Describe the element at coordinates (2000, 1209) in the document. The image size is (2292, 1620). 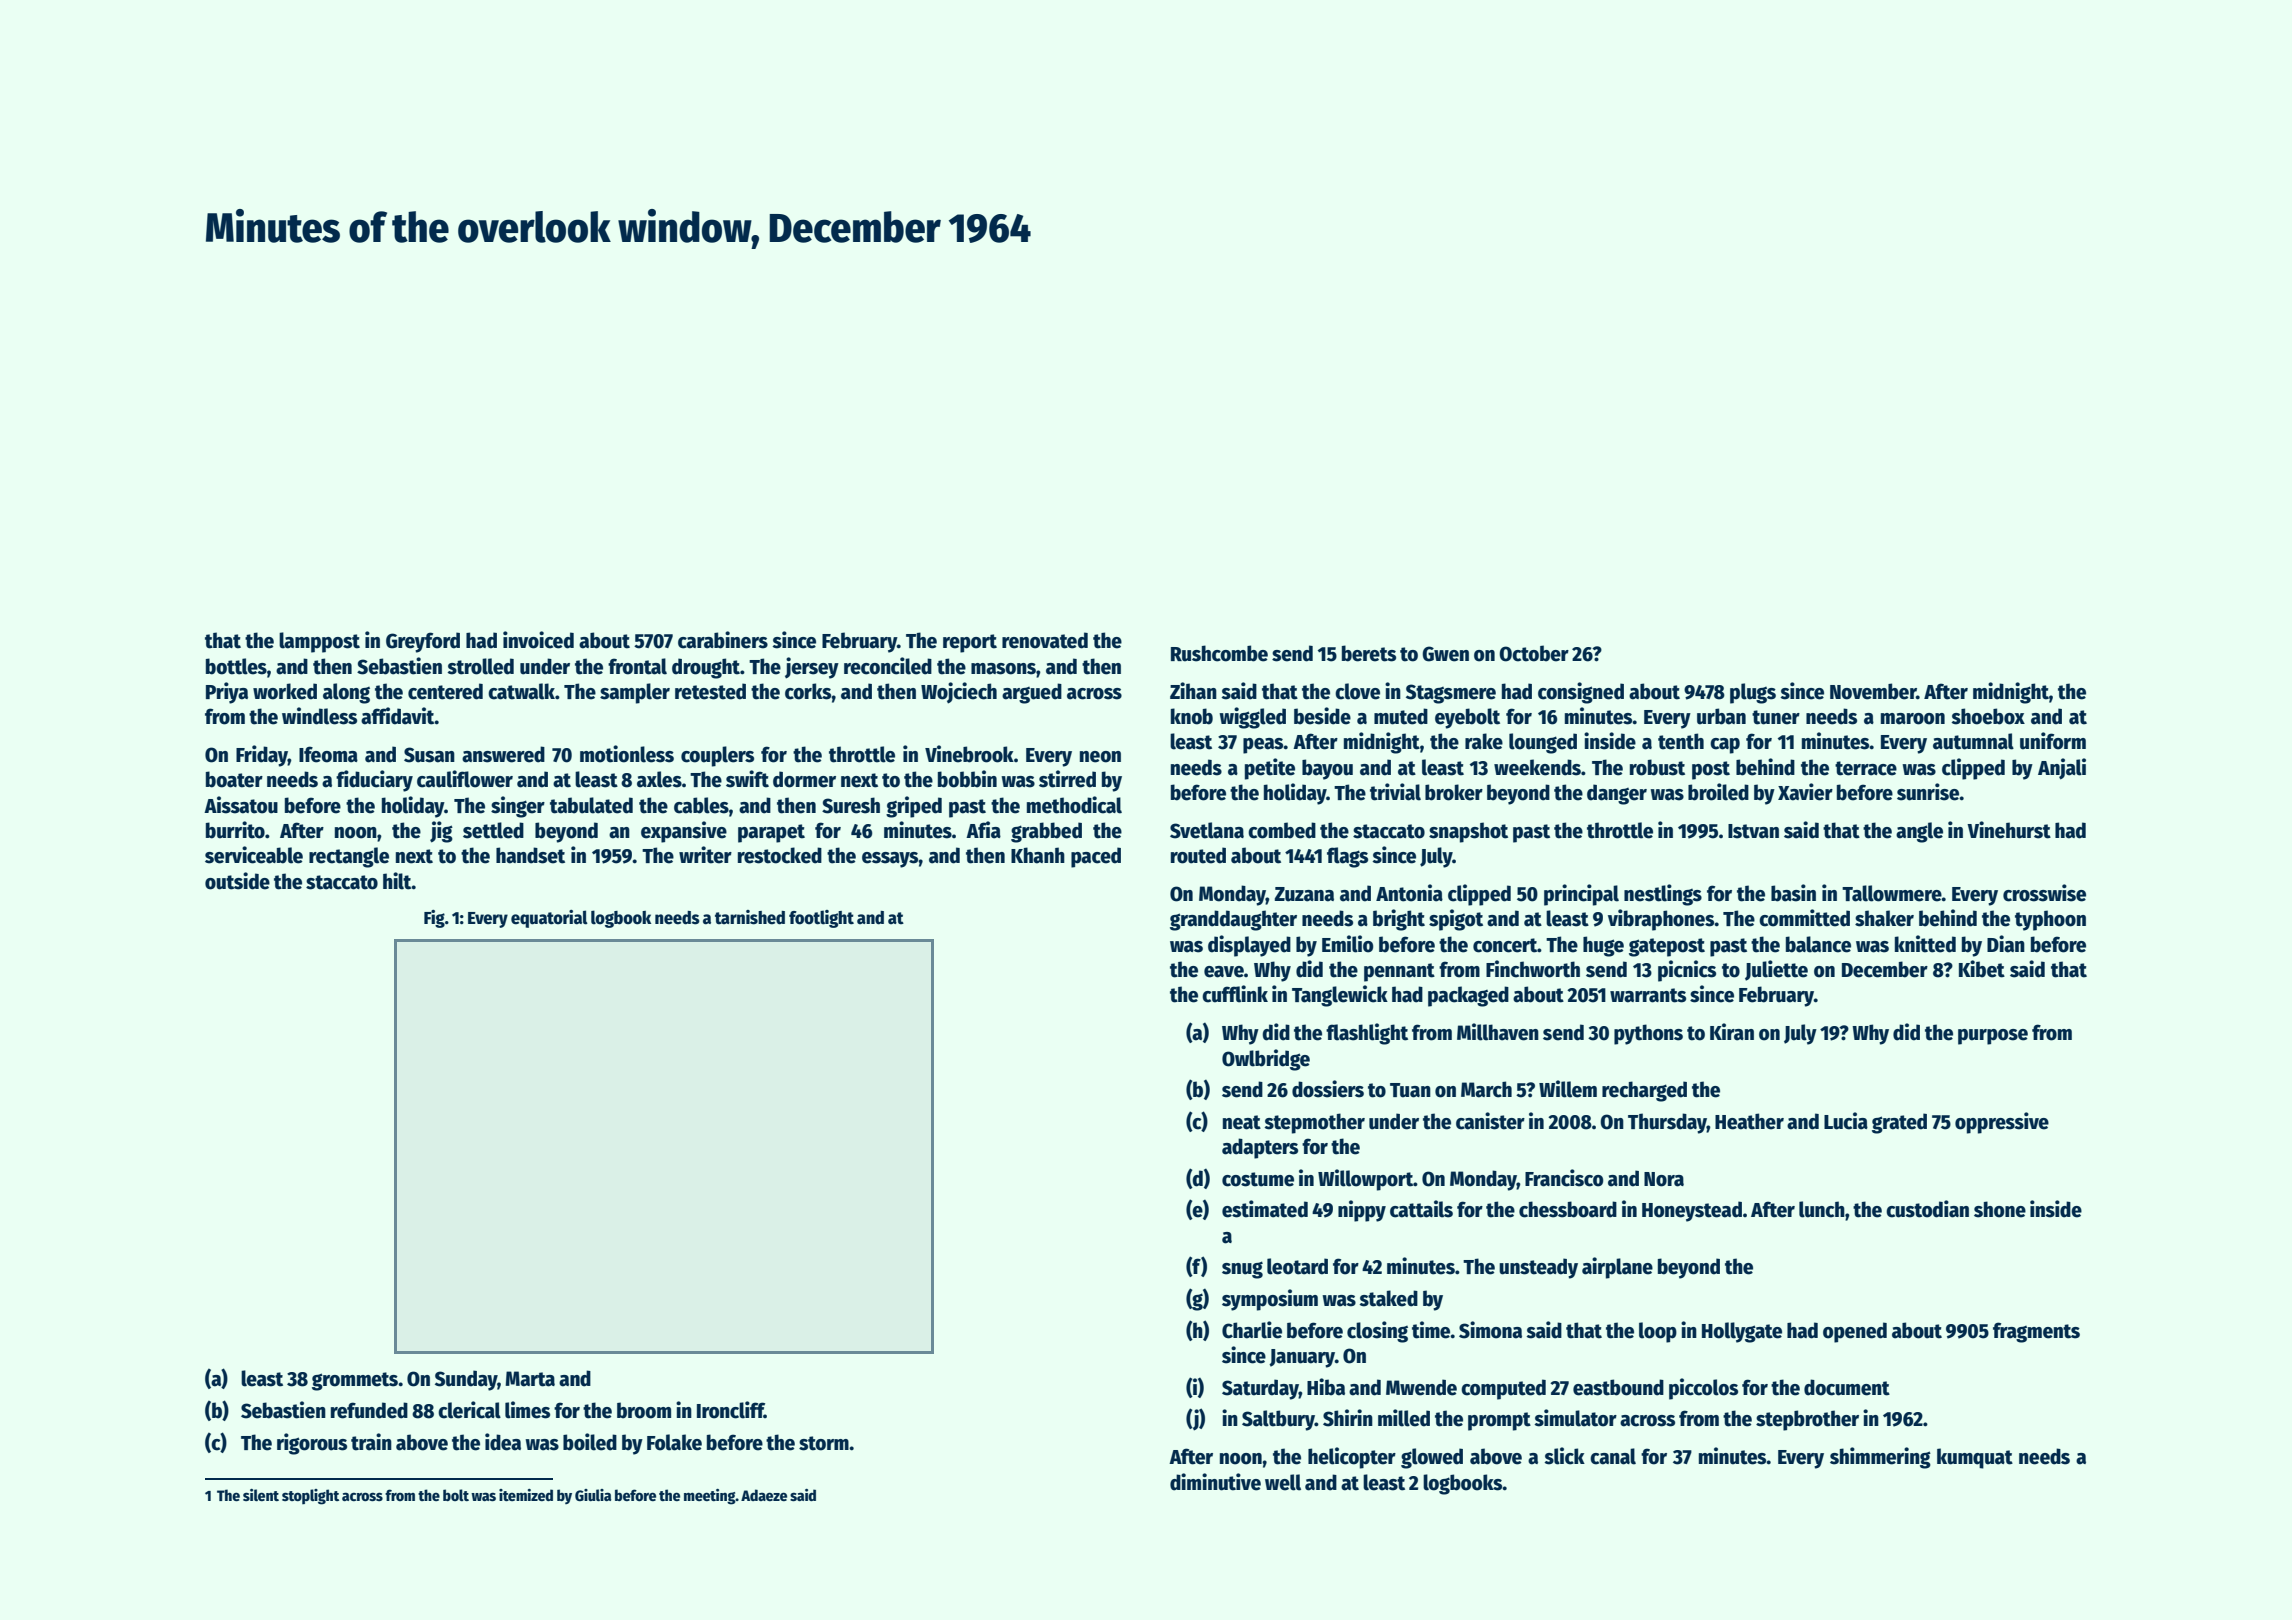
I see `shone` at that location.
